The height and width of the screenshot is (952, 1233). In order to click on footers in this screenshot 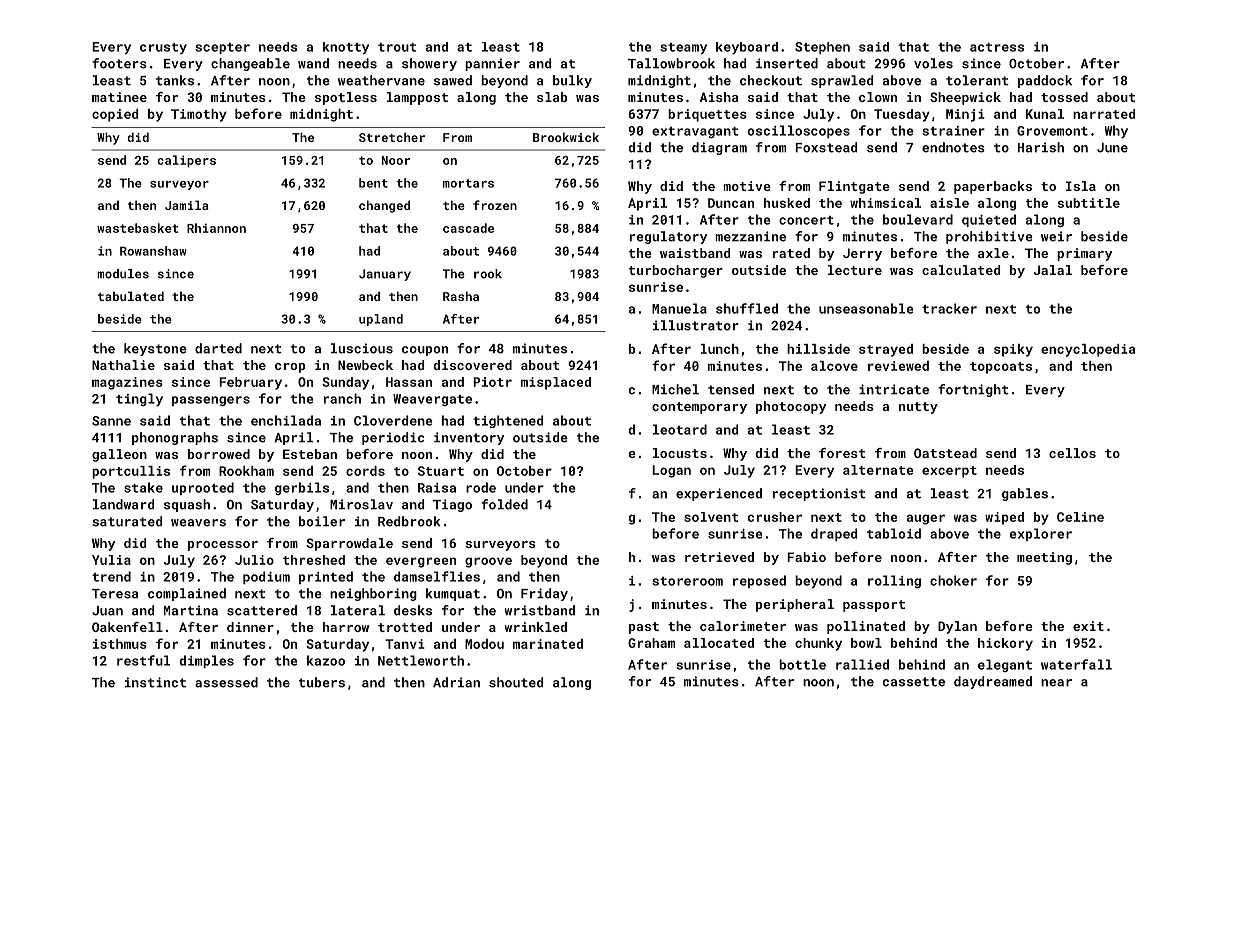, I will do `click(119, 63)`.
